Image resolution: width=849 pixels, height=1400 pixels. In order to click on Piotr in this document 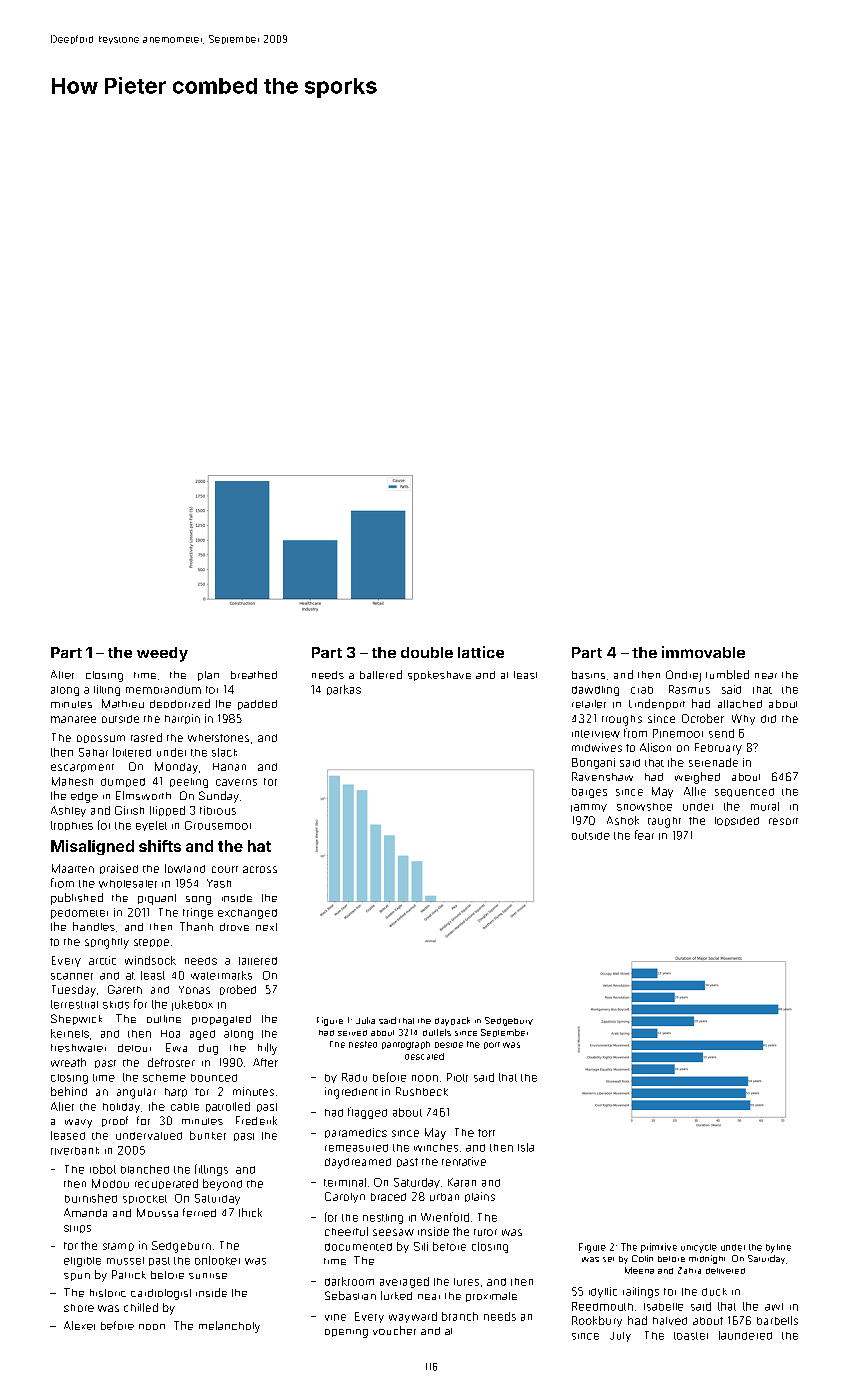, I will do `click(457, 1077)`.
